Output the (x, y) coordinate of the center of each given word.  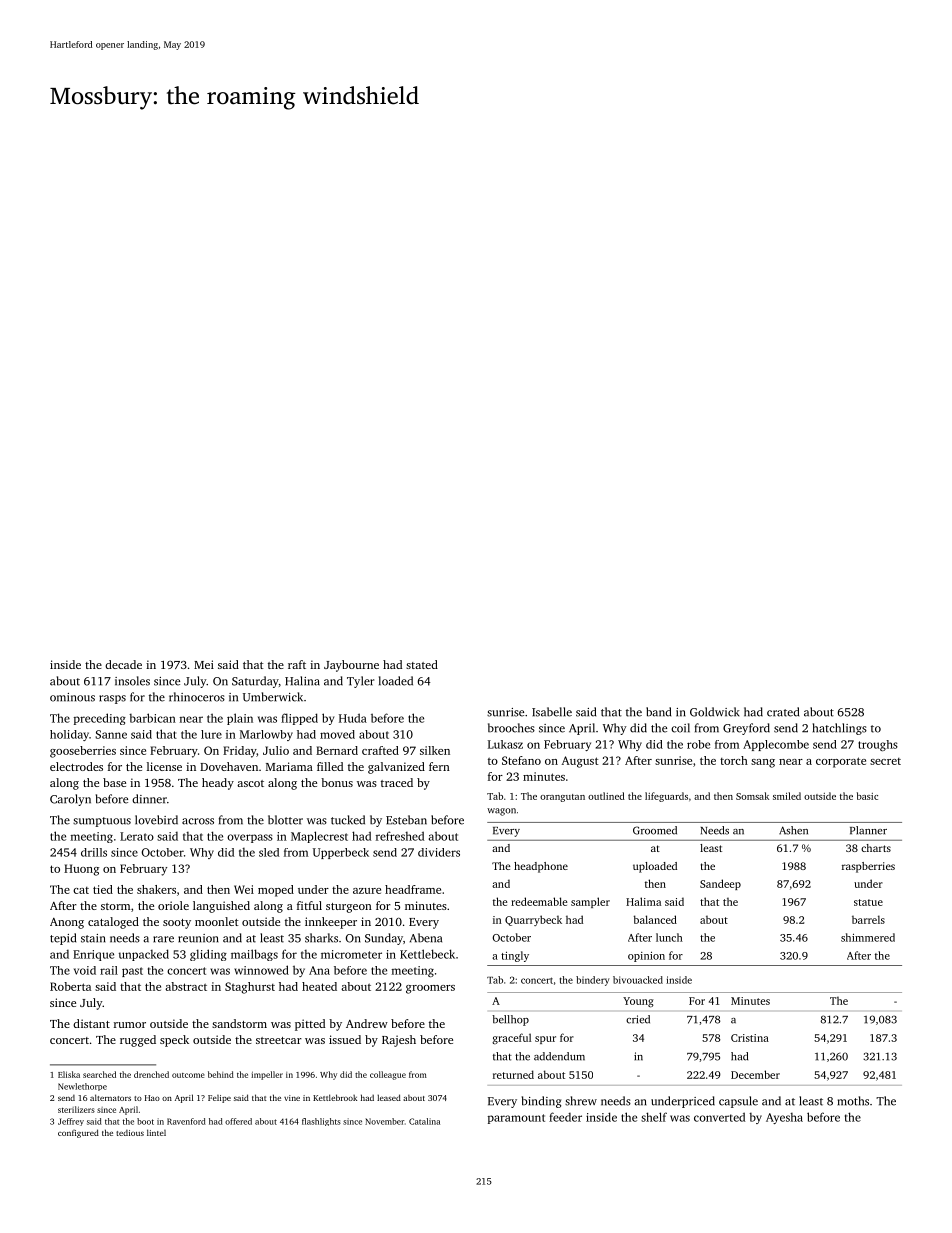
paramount (516, 1119)
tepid (63, 939)
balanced (655, 919)
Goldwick (714, 712)
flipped (299, 719)
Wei (244, 889)
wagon (501, 812)
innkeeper (331, 923)
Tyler (360, 682)
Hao (152, 1098)
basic (867, 796)
